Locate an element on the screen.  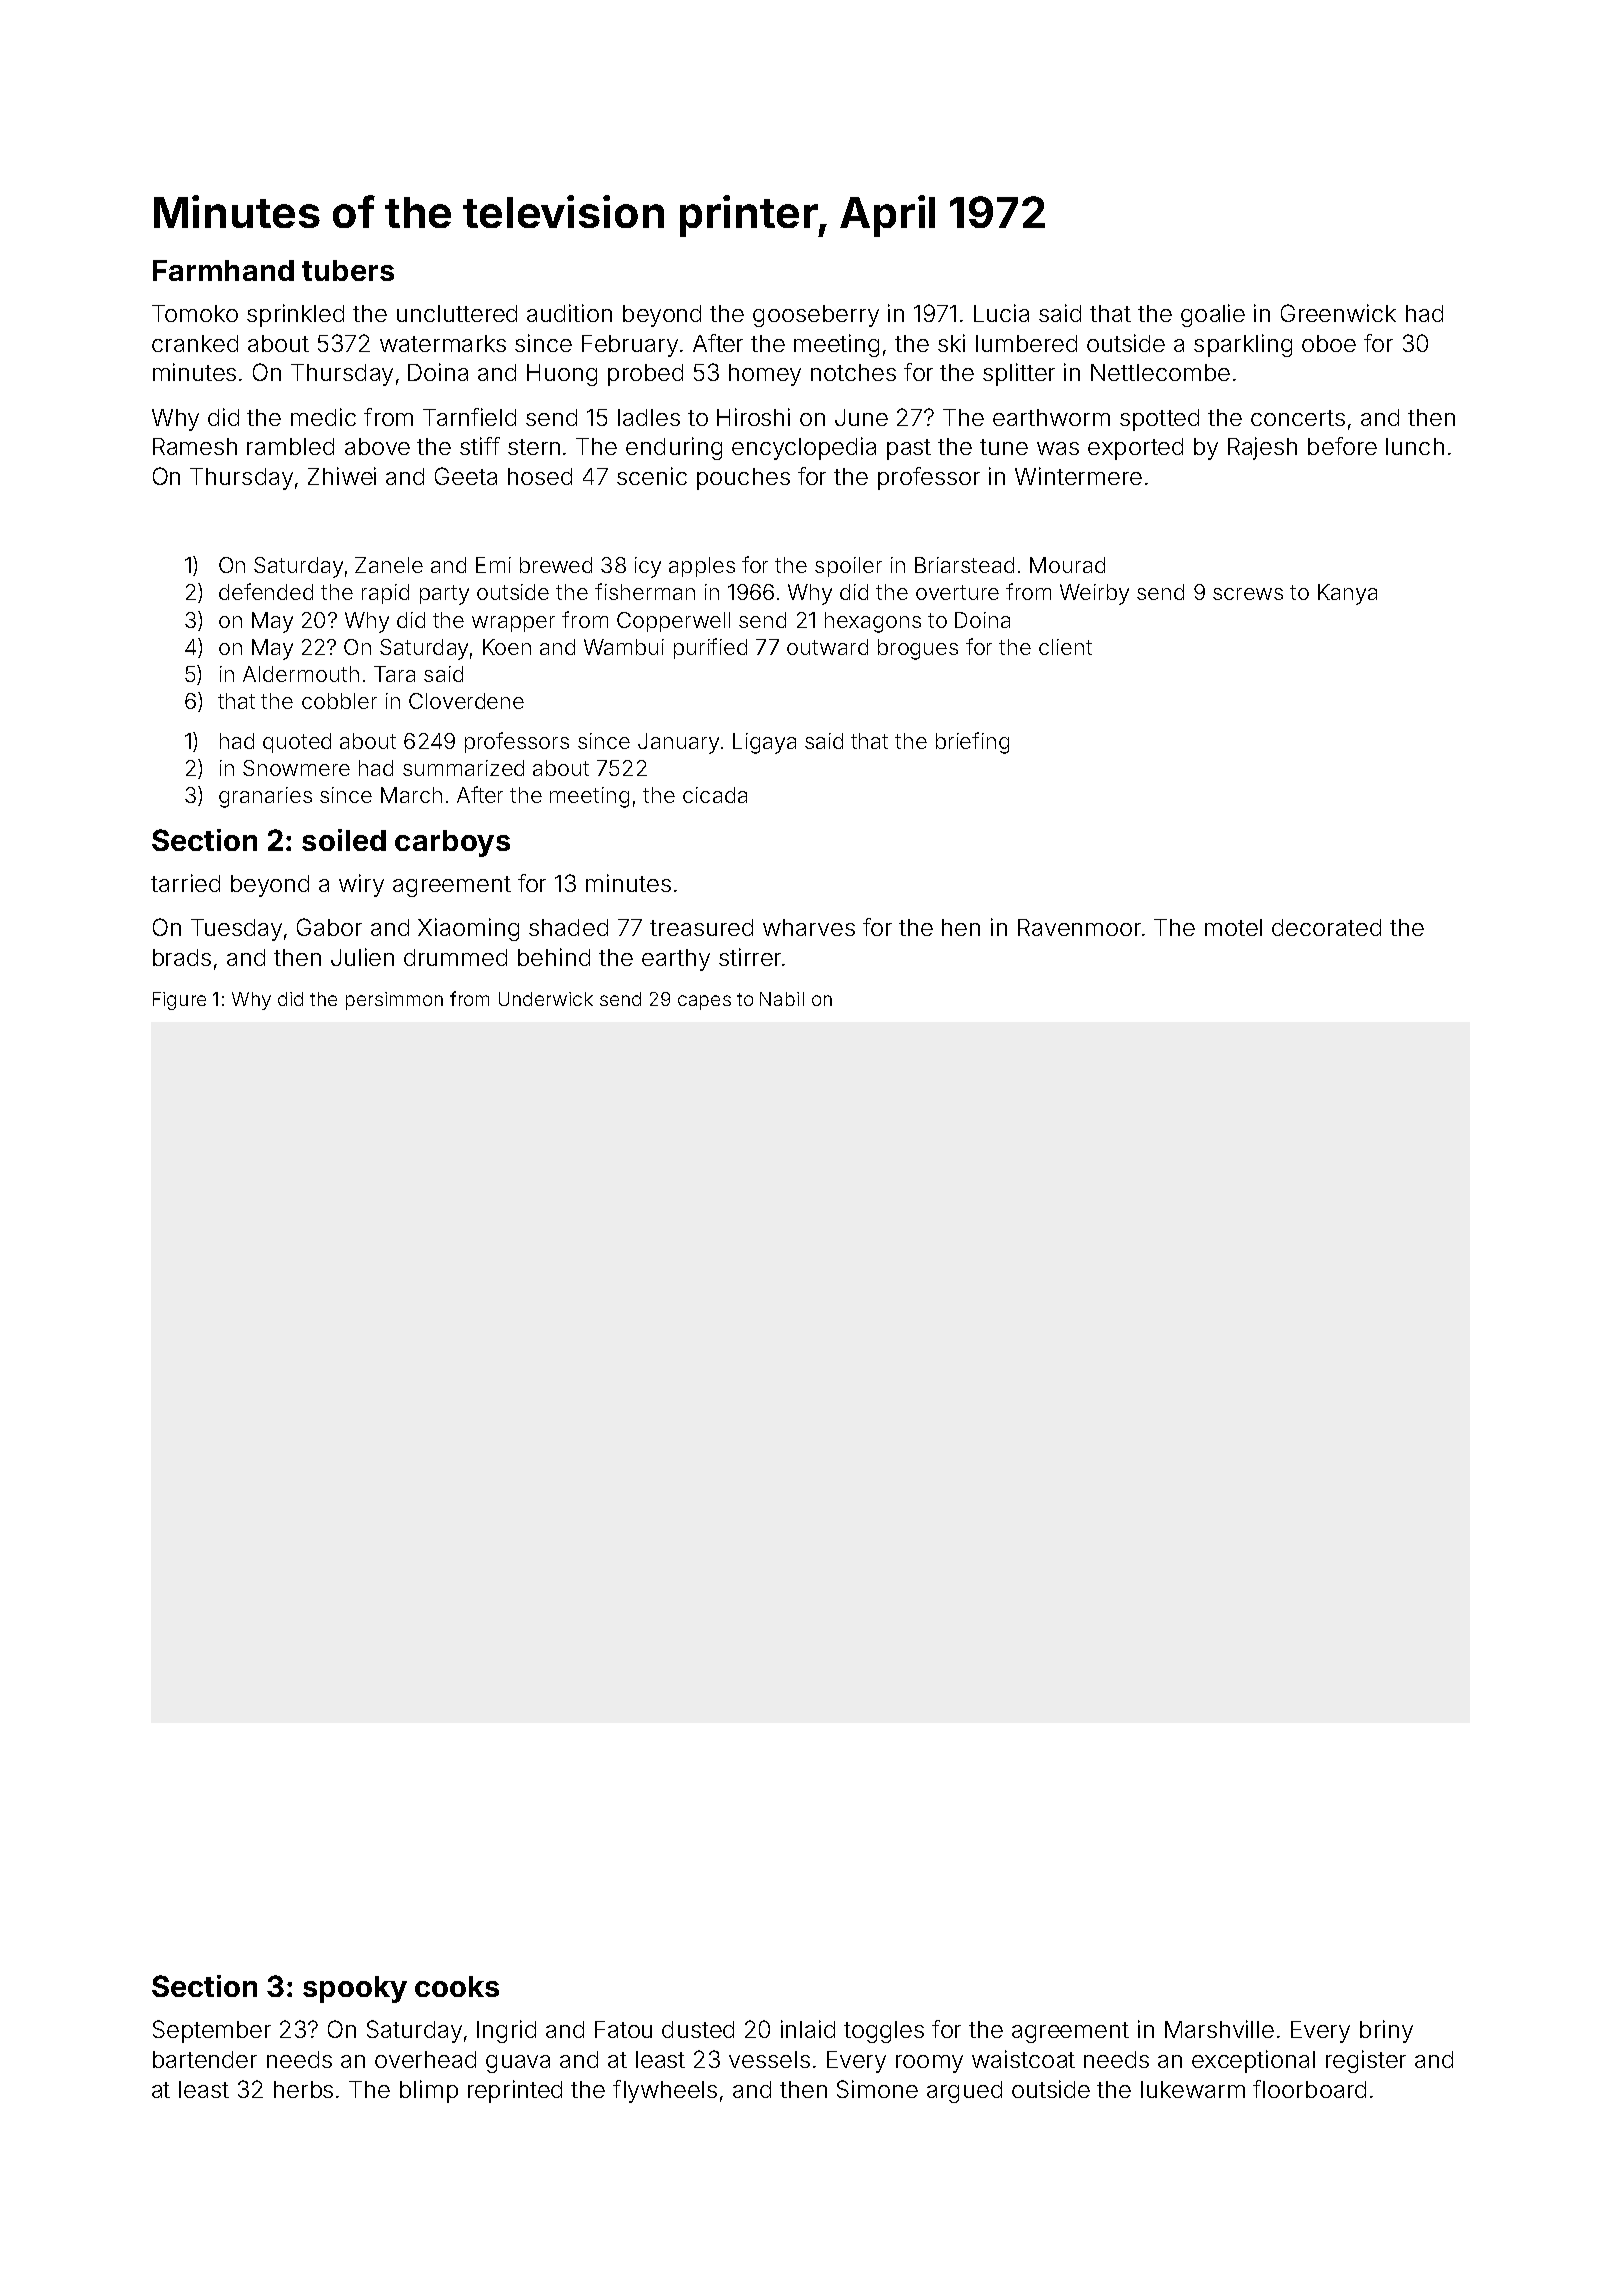
decorated is located at coordinates (1326, 927).
